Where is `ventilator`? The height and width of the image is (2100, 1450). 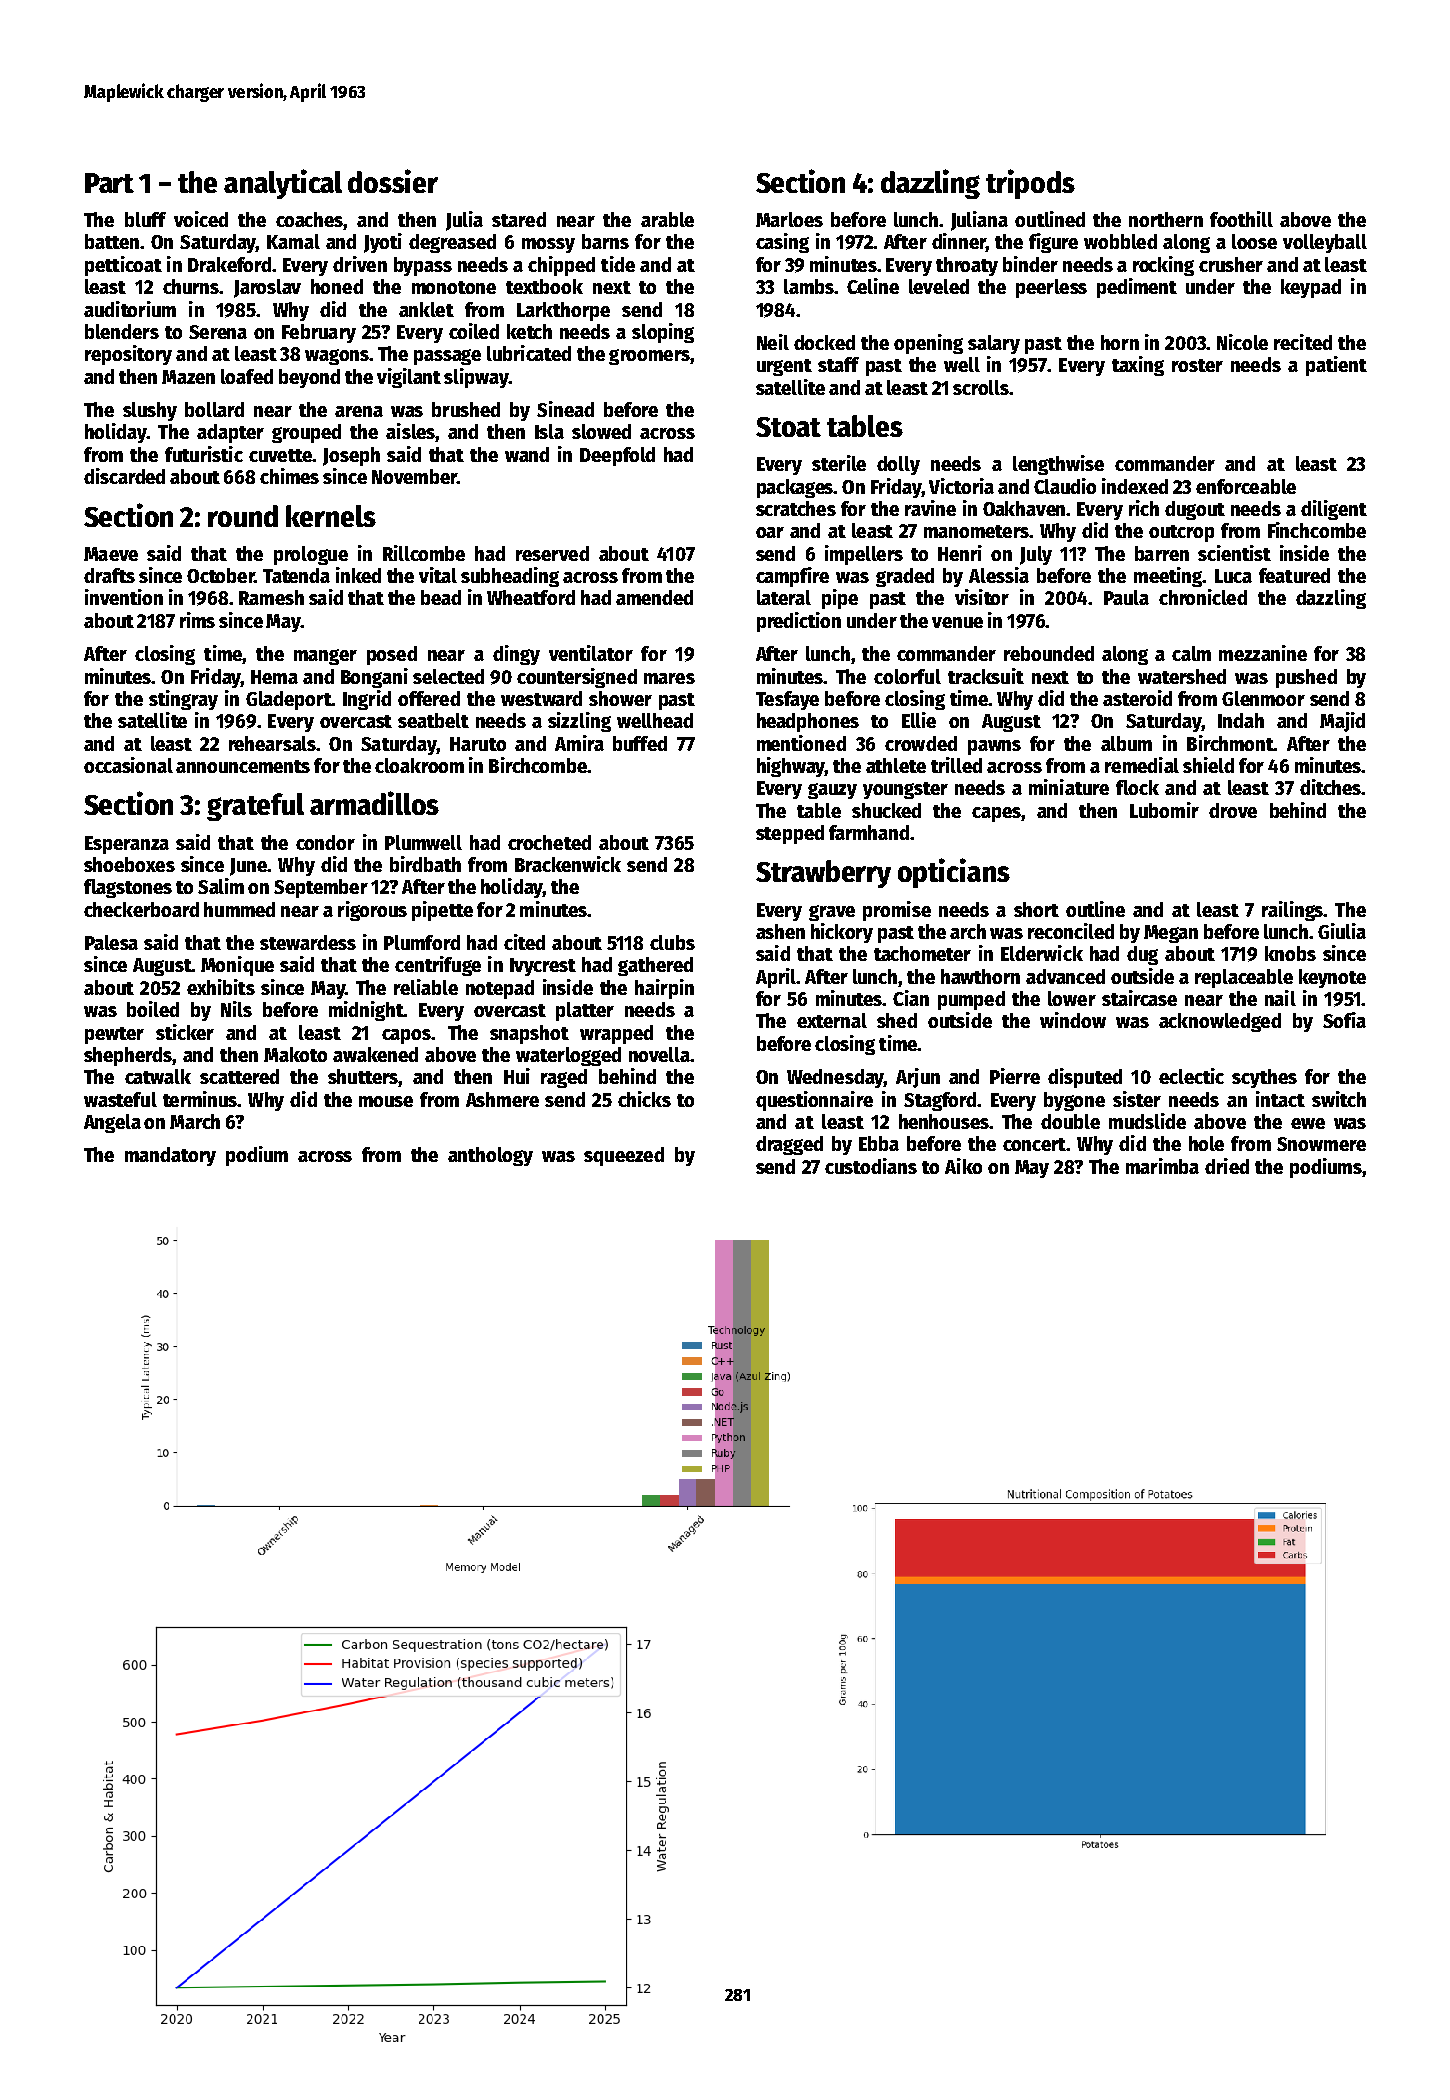 ventilator is located at coordinates (591, 653).
